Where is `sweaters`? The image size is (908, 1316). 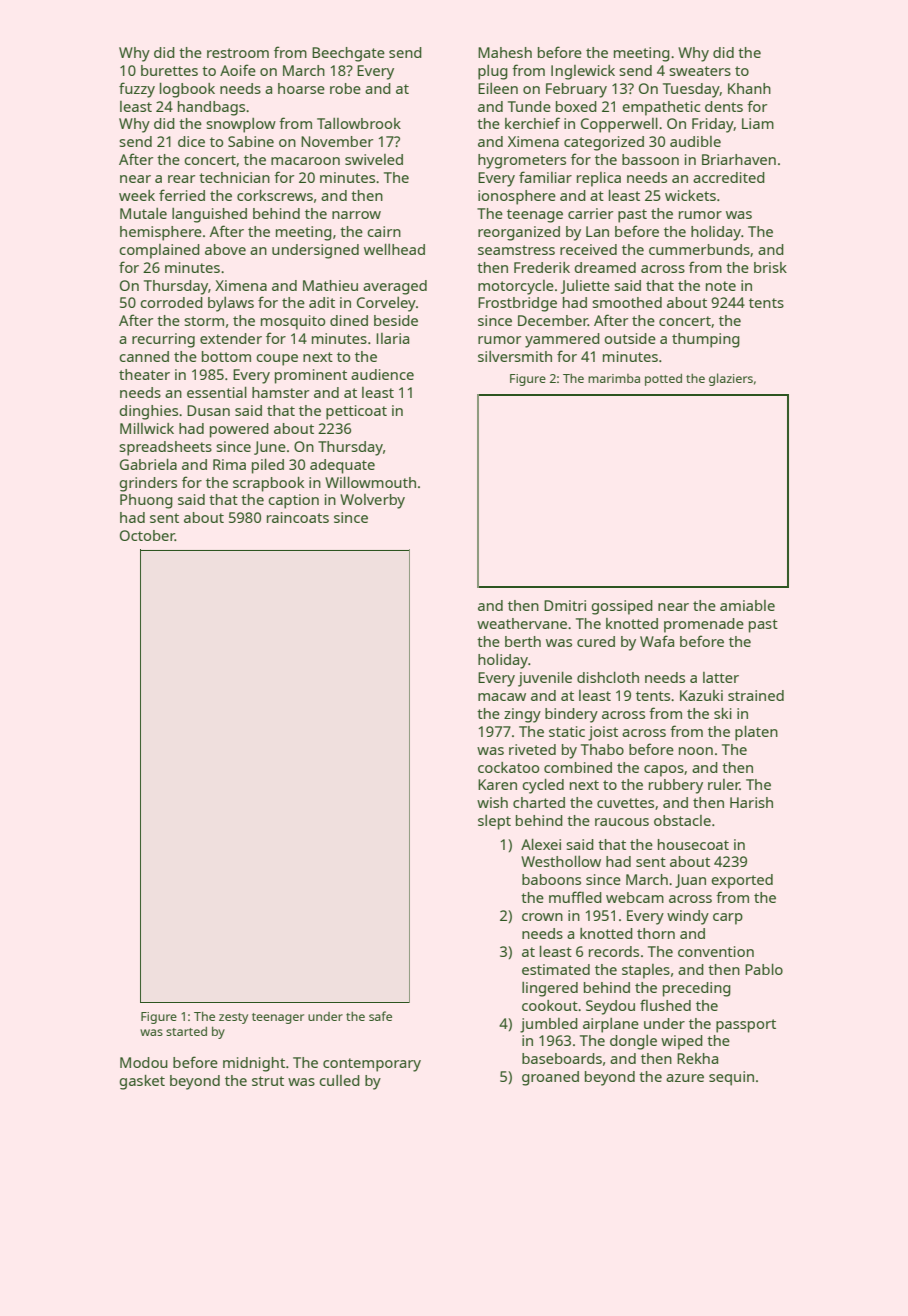
sweaters is located at coordinates (700, 71).
